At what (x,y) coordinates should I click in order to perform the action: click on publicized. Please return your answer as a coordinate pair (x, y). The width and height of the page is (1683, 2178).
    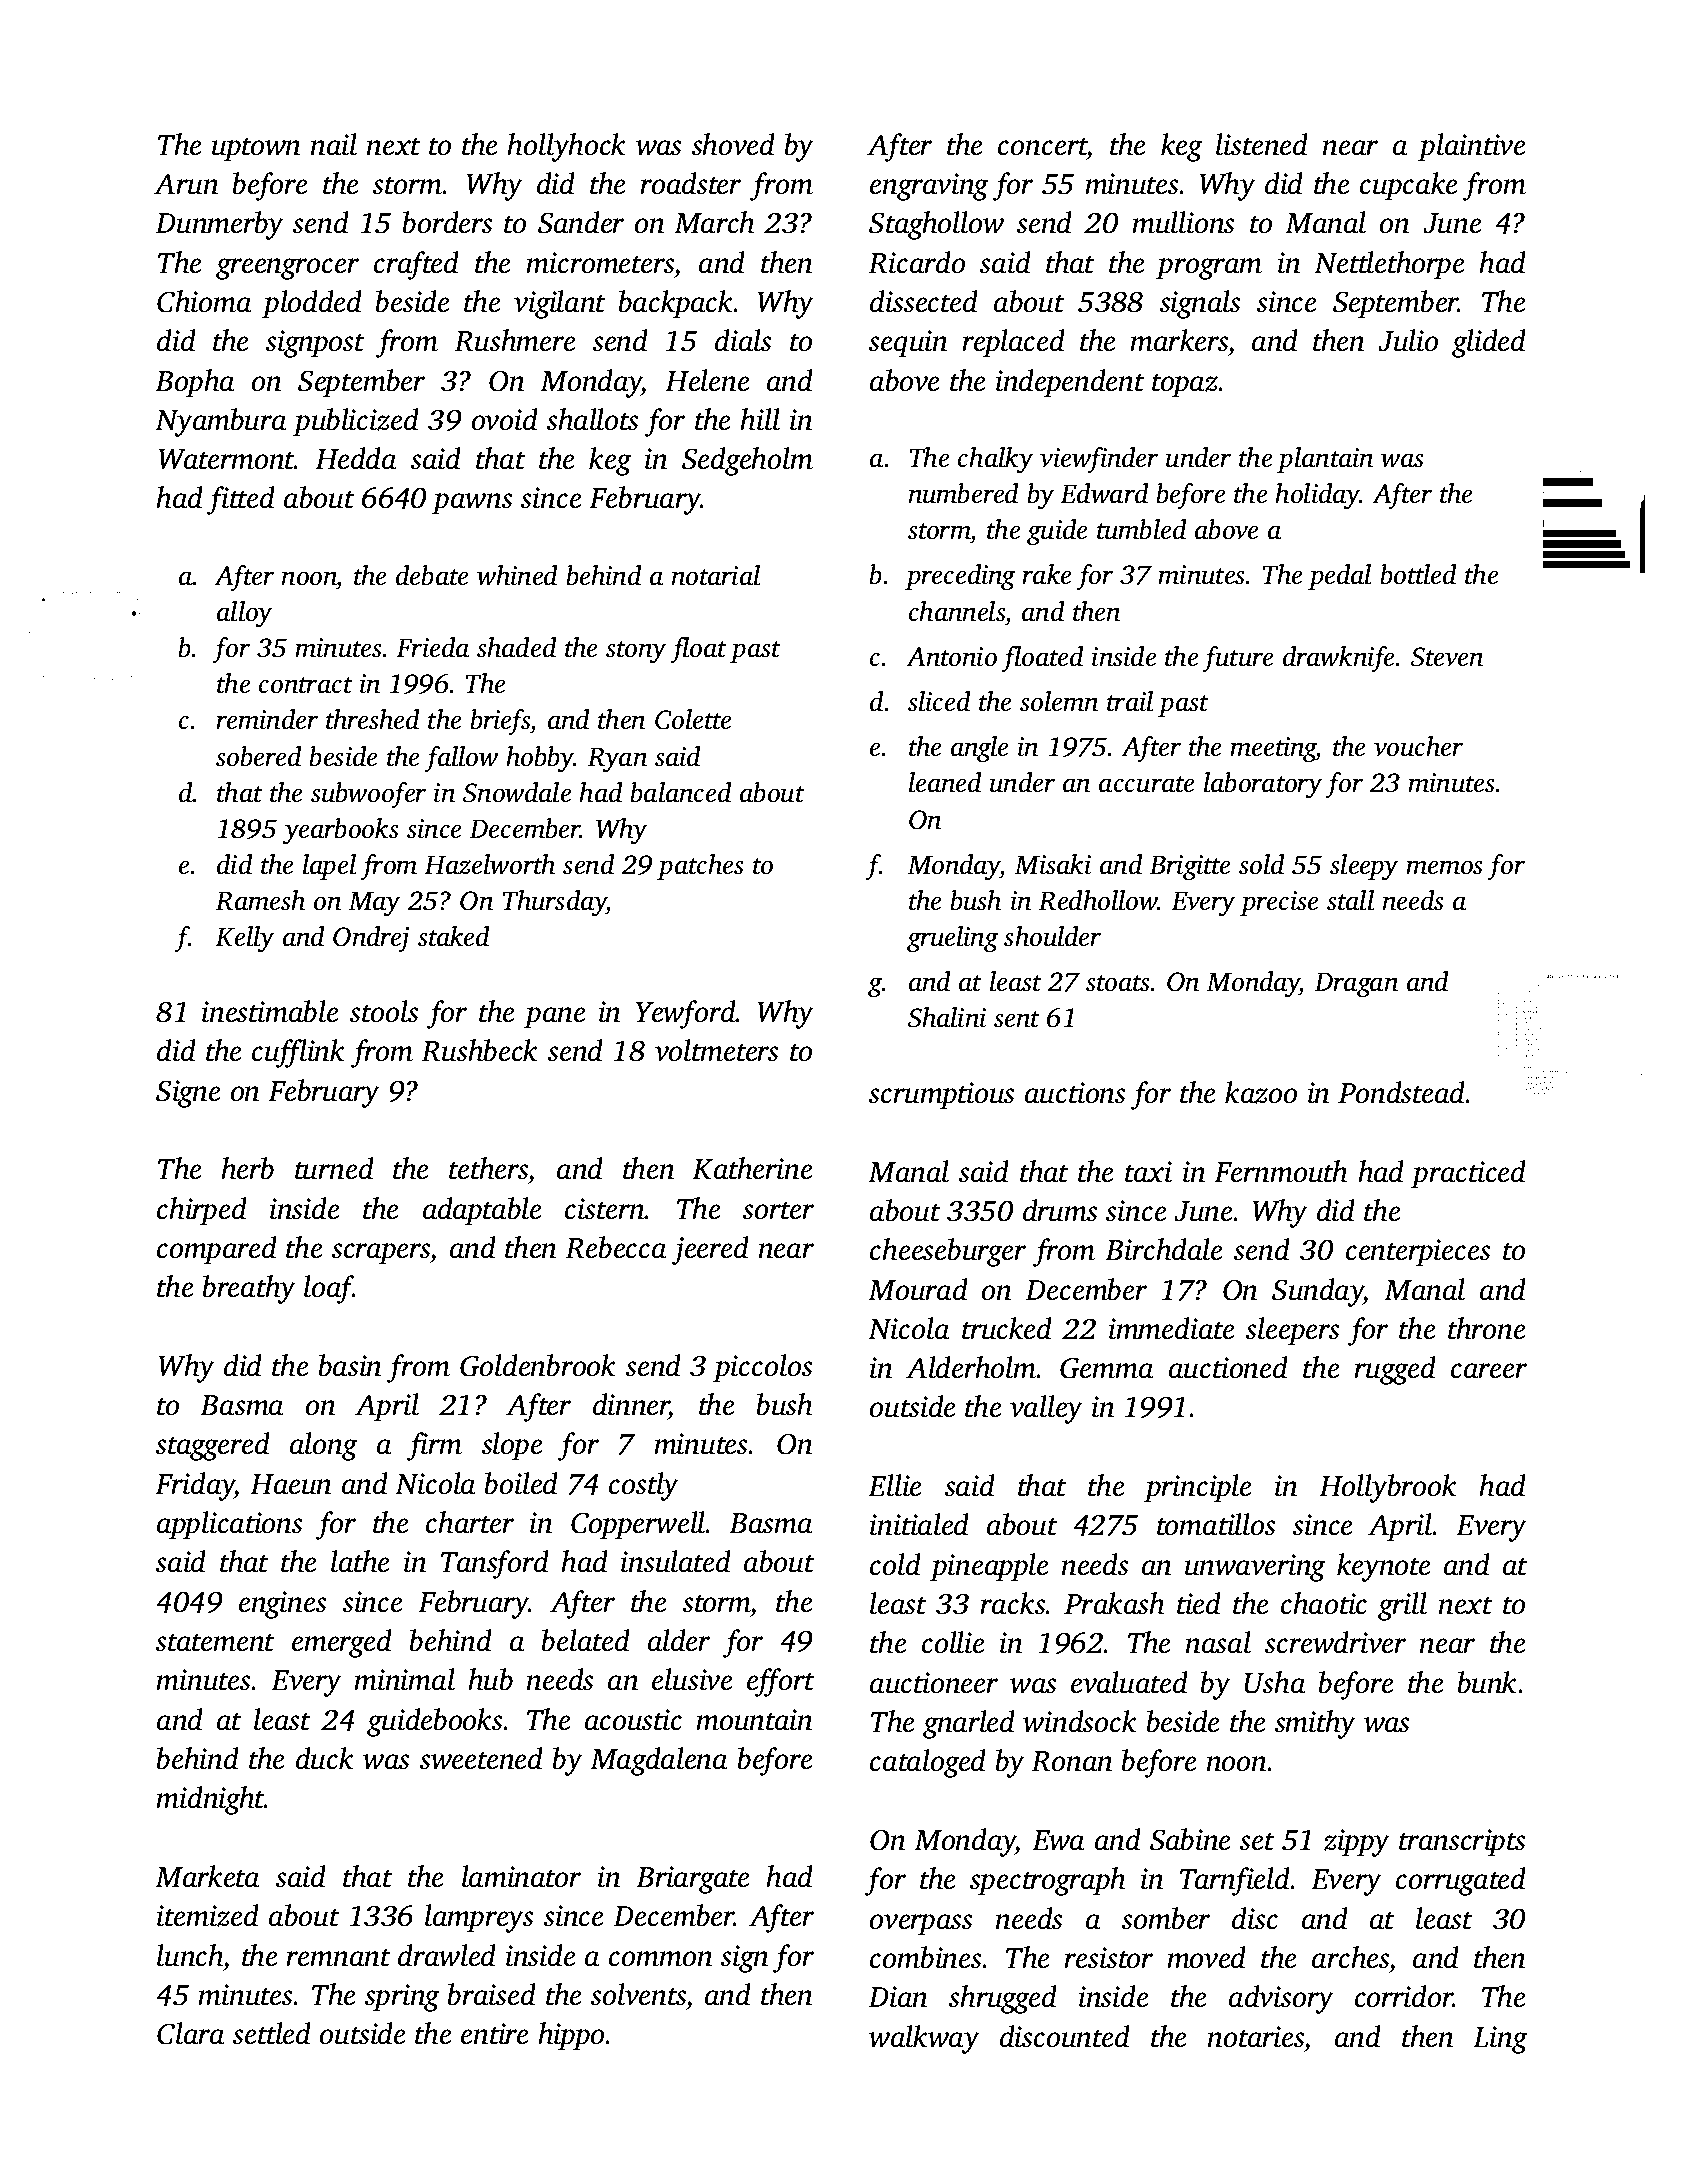
    Looking at the image, I should click on (356, 422).
